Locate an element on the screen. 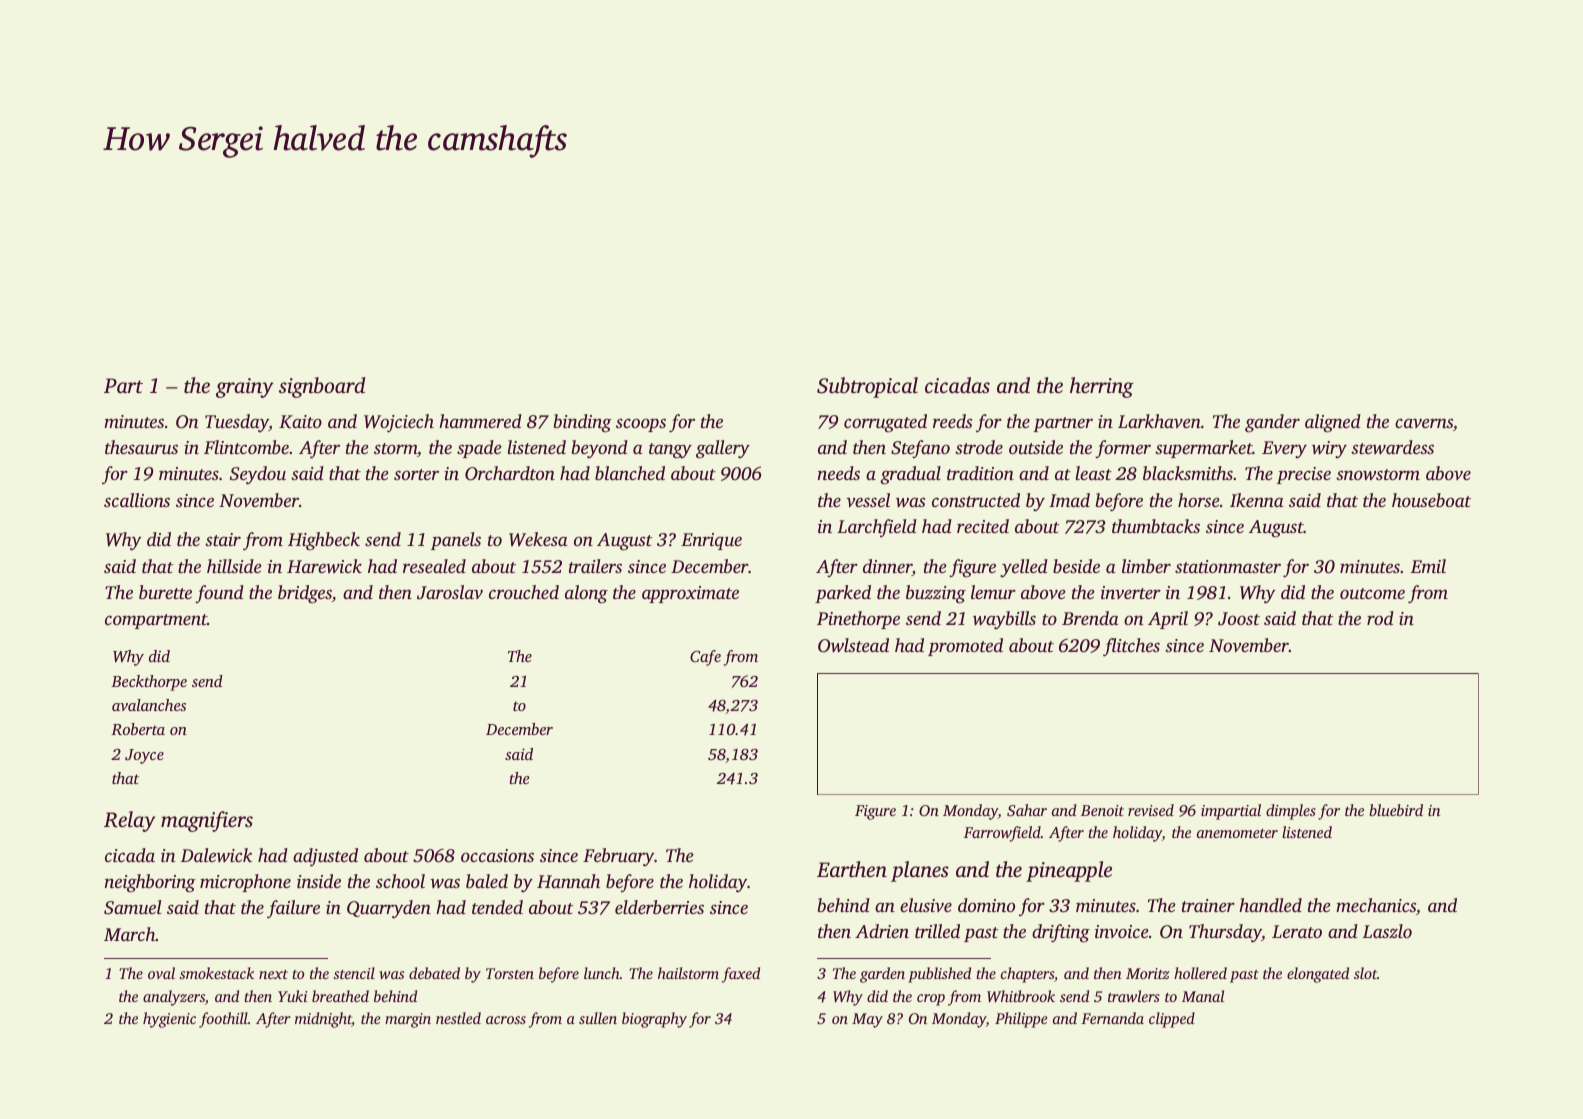  grainy is located at coordinates (245, 388).
